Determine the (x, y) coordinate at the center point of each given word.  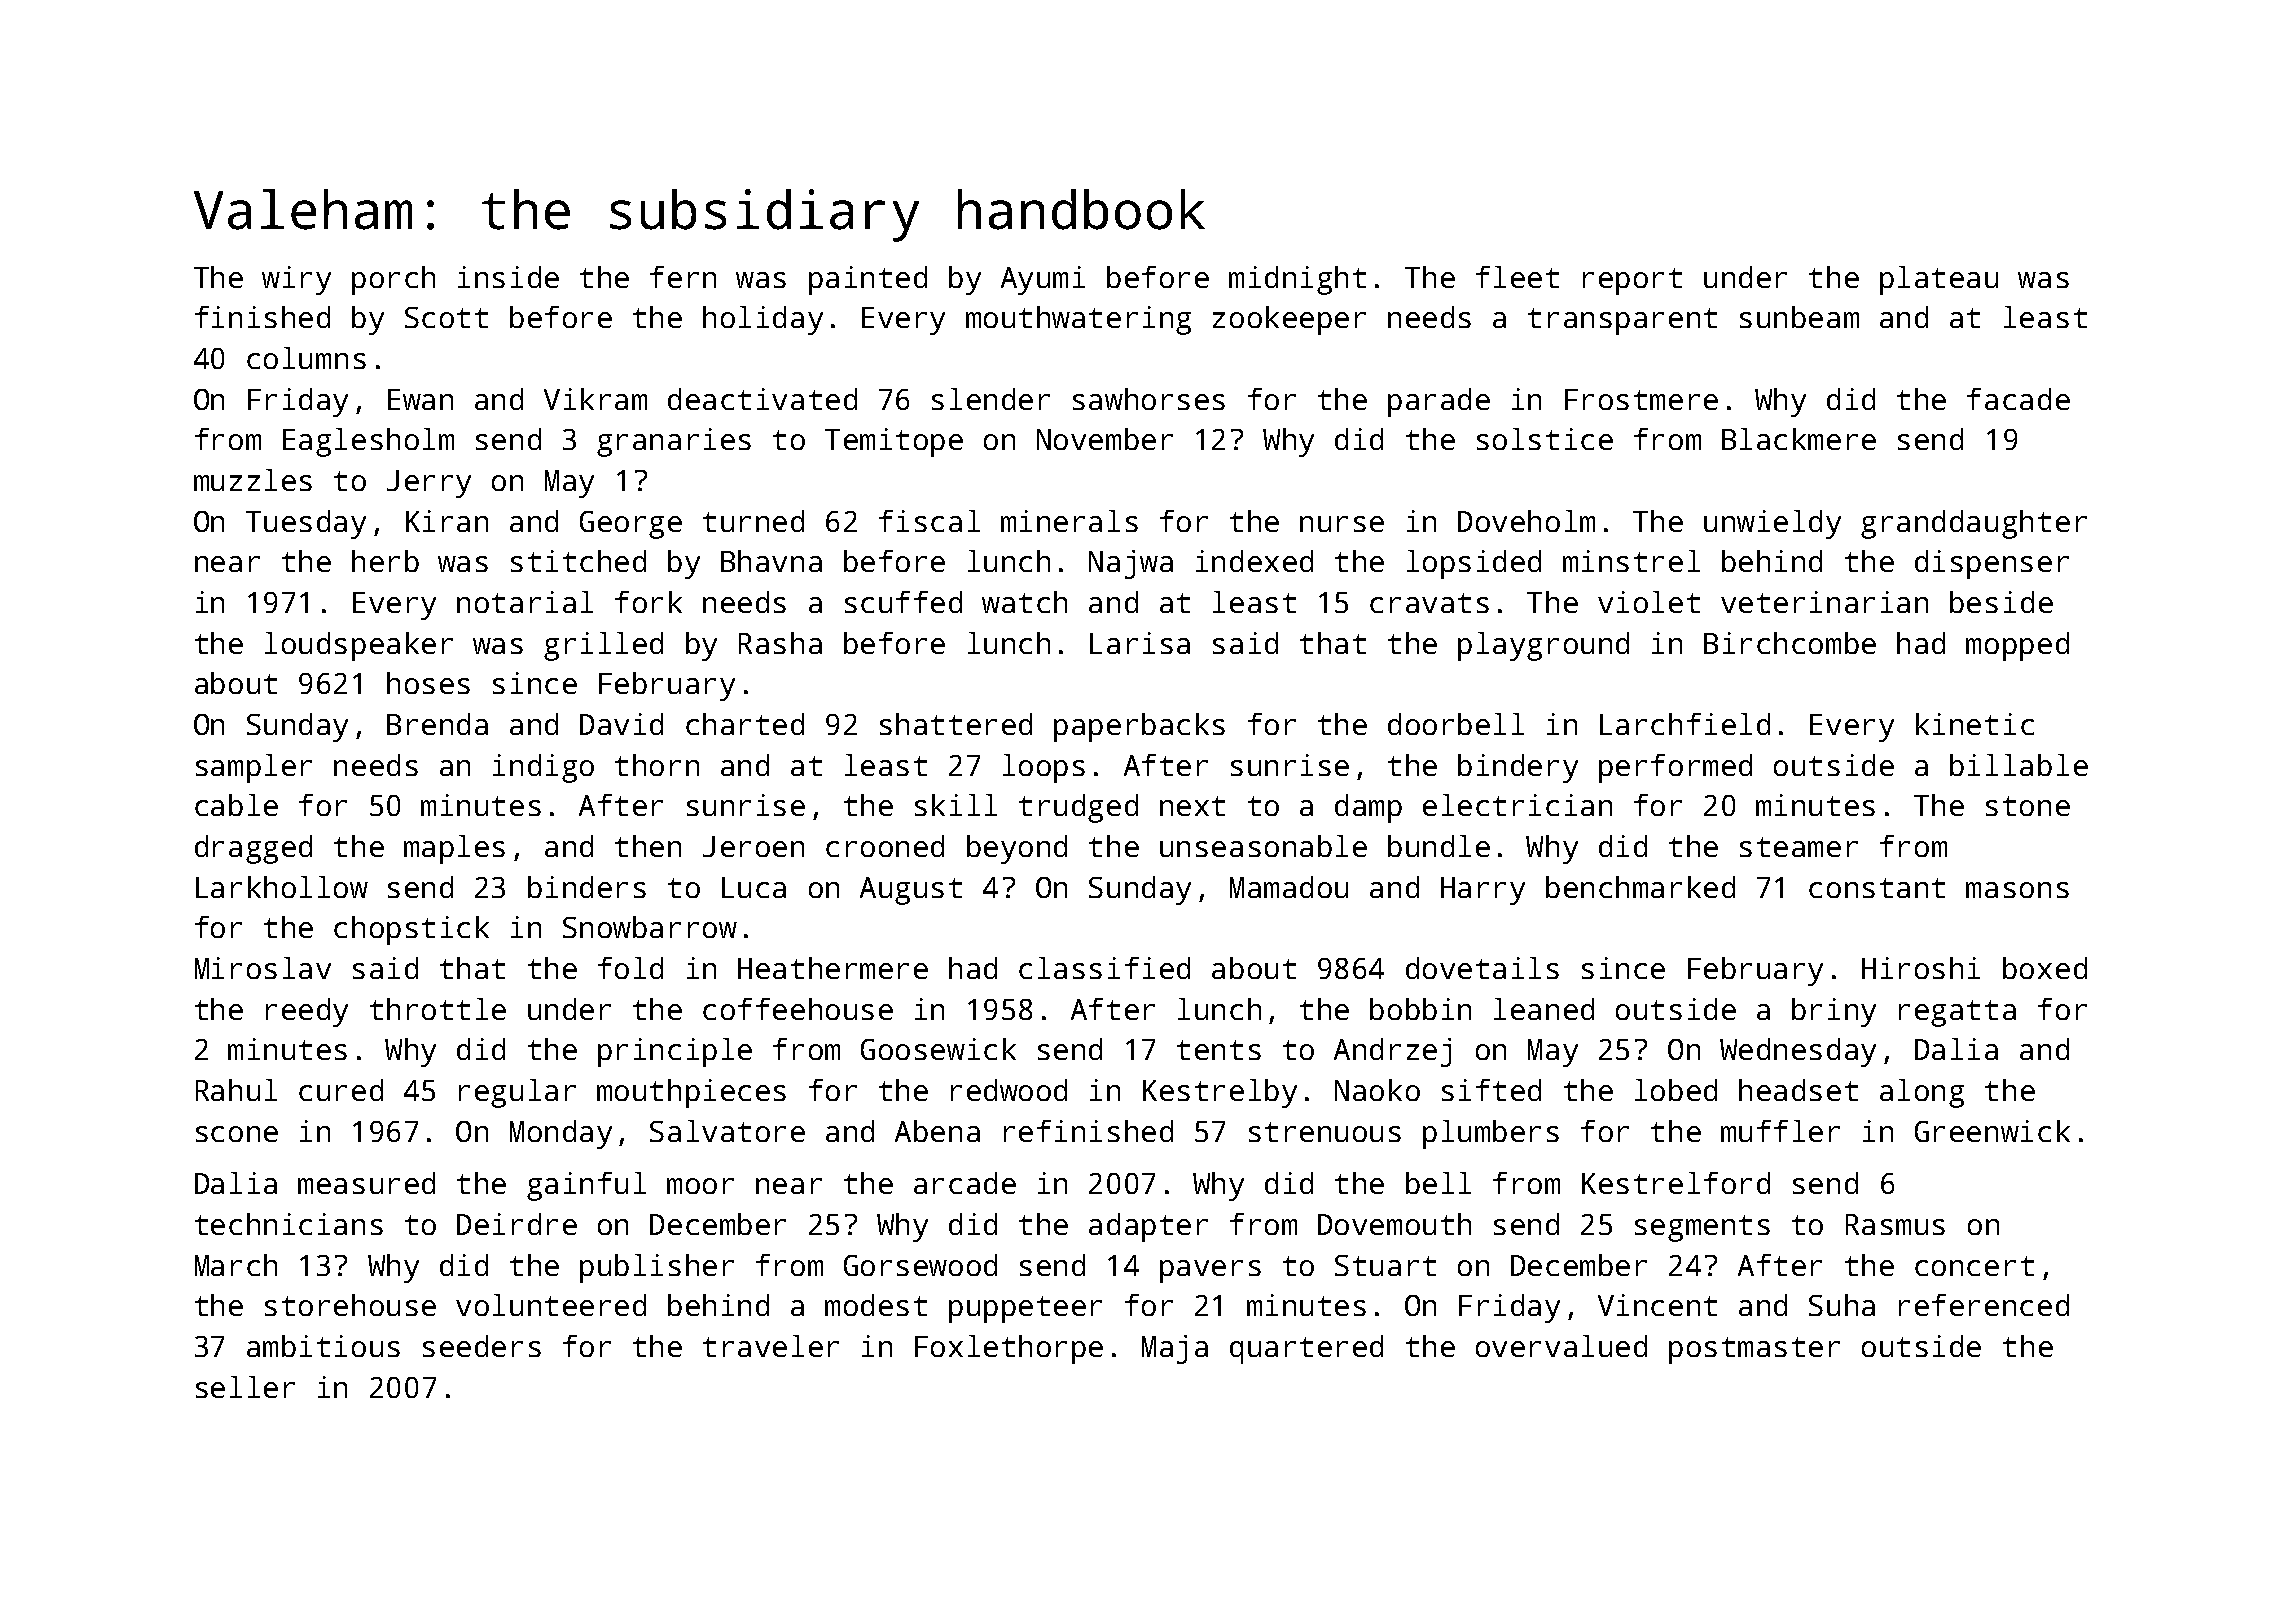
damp (1368, 808)
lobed (1676, 1090)
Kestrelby (1220, 1093)
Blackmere (1799, 439)
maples (454, 849)
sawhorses (1149, 399)
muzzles (253, 480)
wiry (296, 280)
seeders (482, 1346)
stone (2028, 806)
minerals (1069, 521)
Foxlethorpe (1009, 1349)
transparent (1622, 321)
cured (341, 1090)
